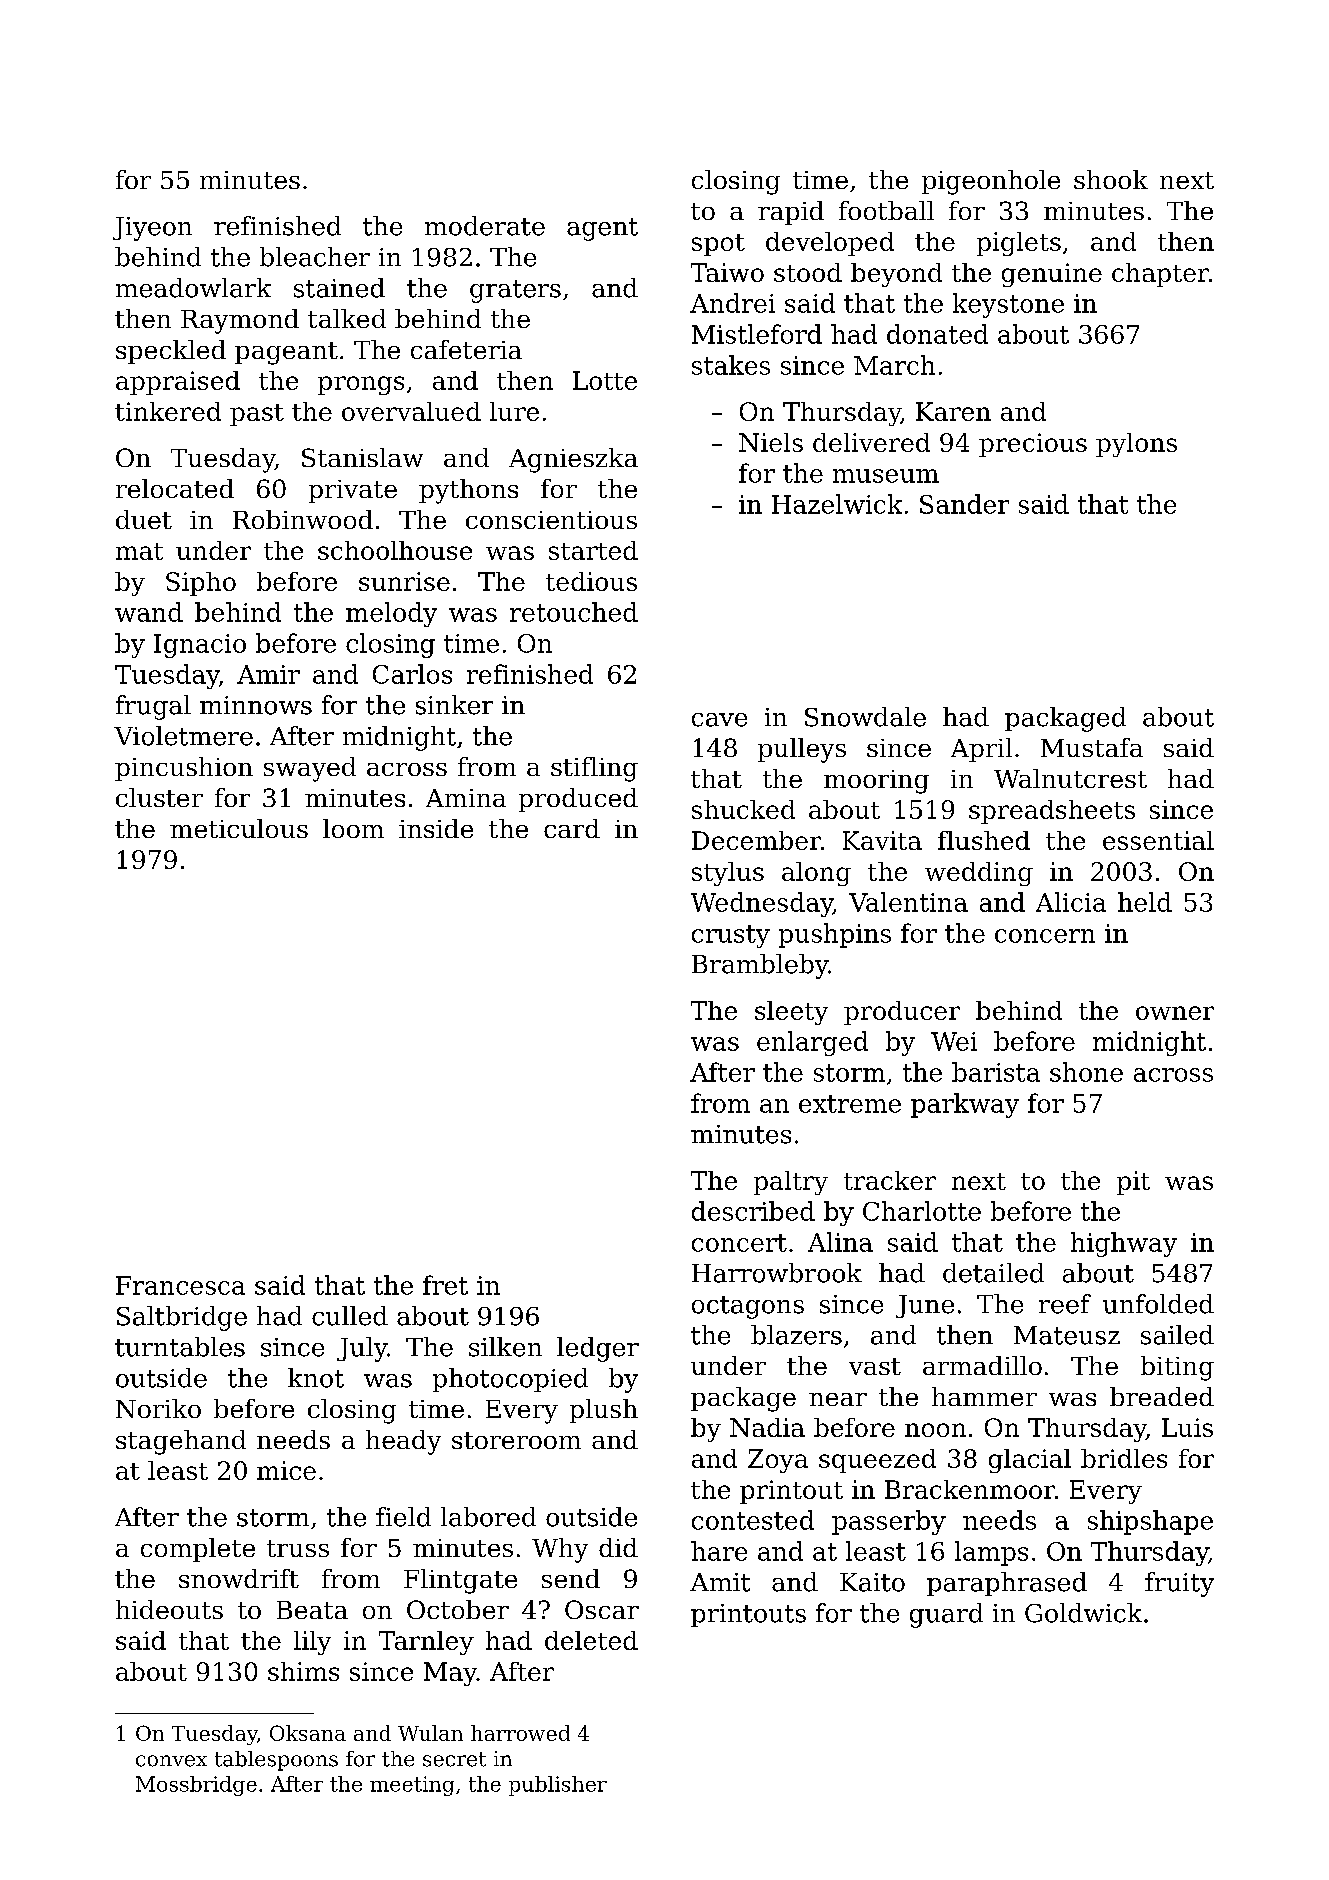  I want to click on Brambleby, so click(760, 966).
